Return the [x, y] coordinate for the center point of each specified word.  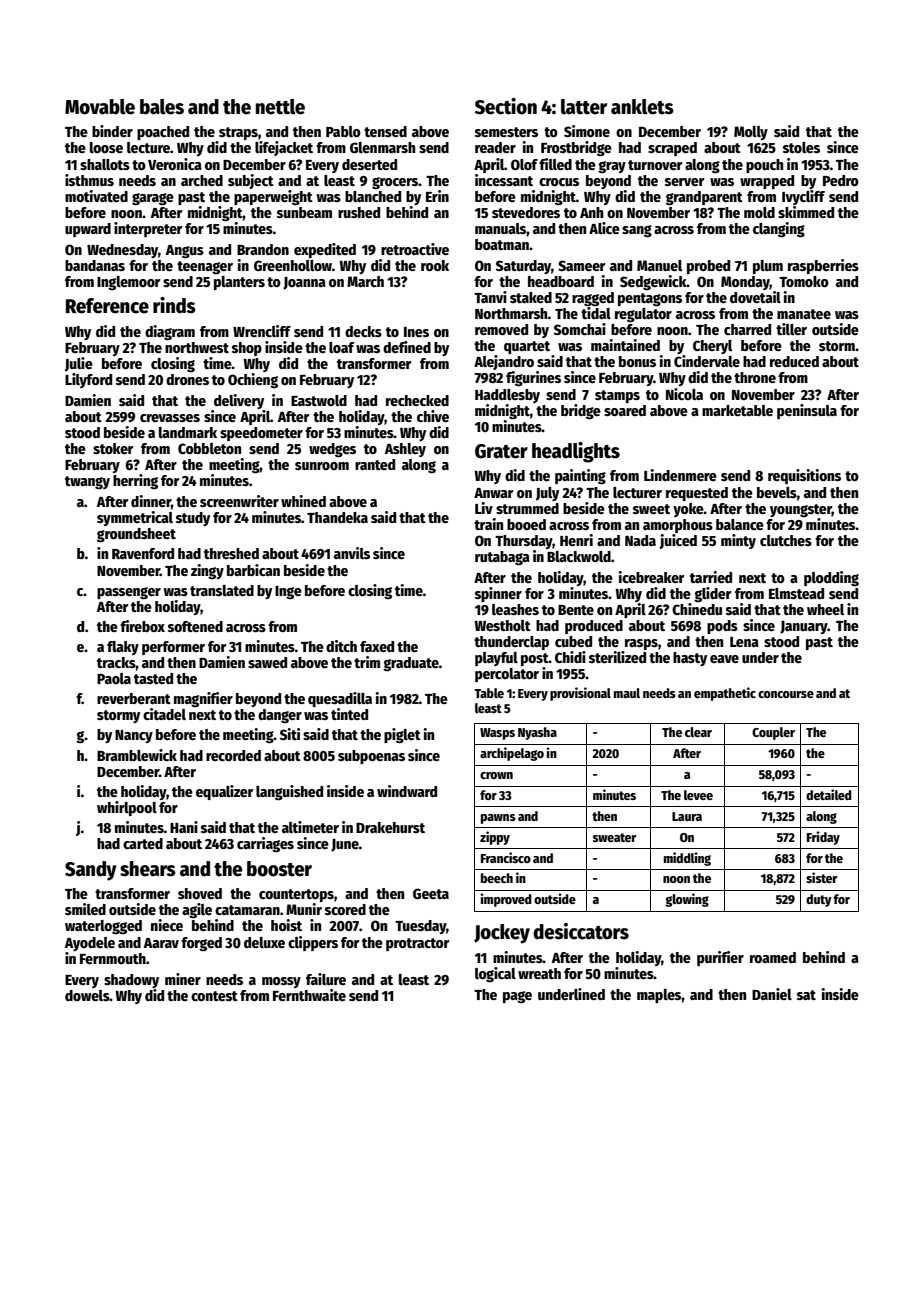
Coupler [773, 733]
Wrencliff [262, 331]
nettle [280, 107]
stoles [801, 147]
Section [506, 106]
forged [201, 944]
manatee [804, 314]
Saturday [523, 267]
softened [195, 626]
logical [495, 974]
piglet [402, 736]
